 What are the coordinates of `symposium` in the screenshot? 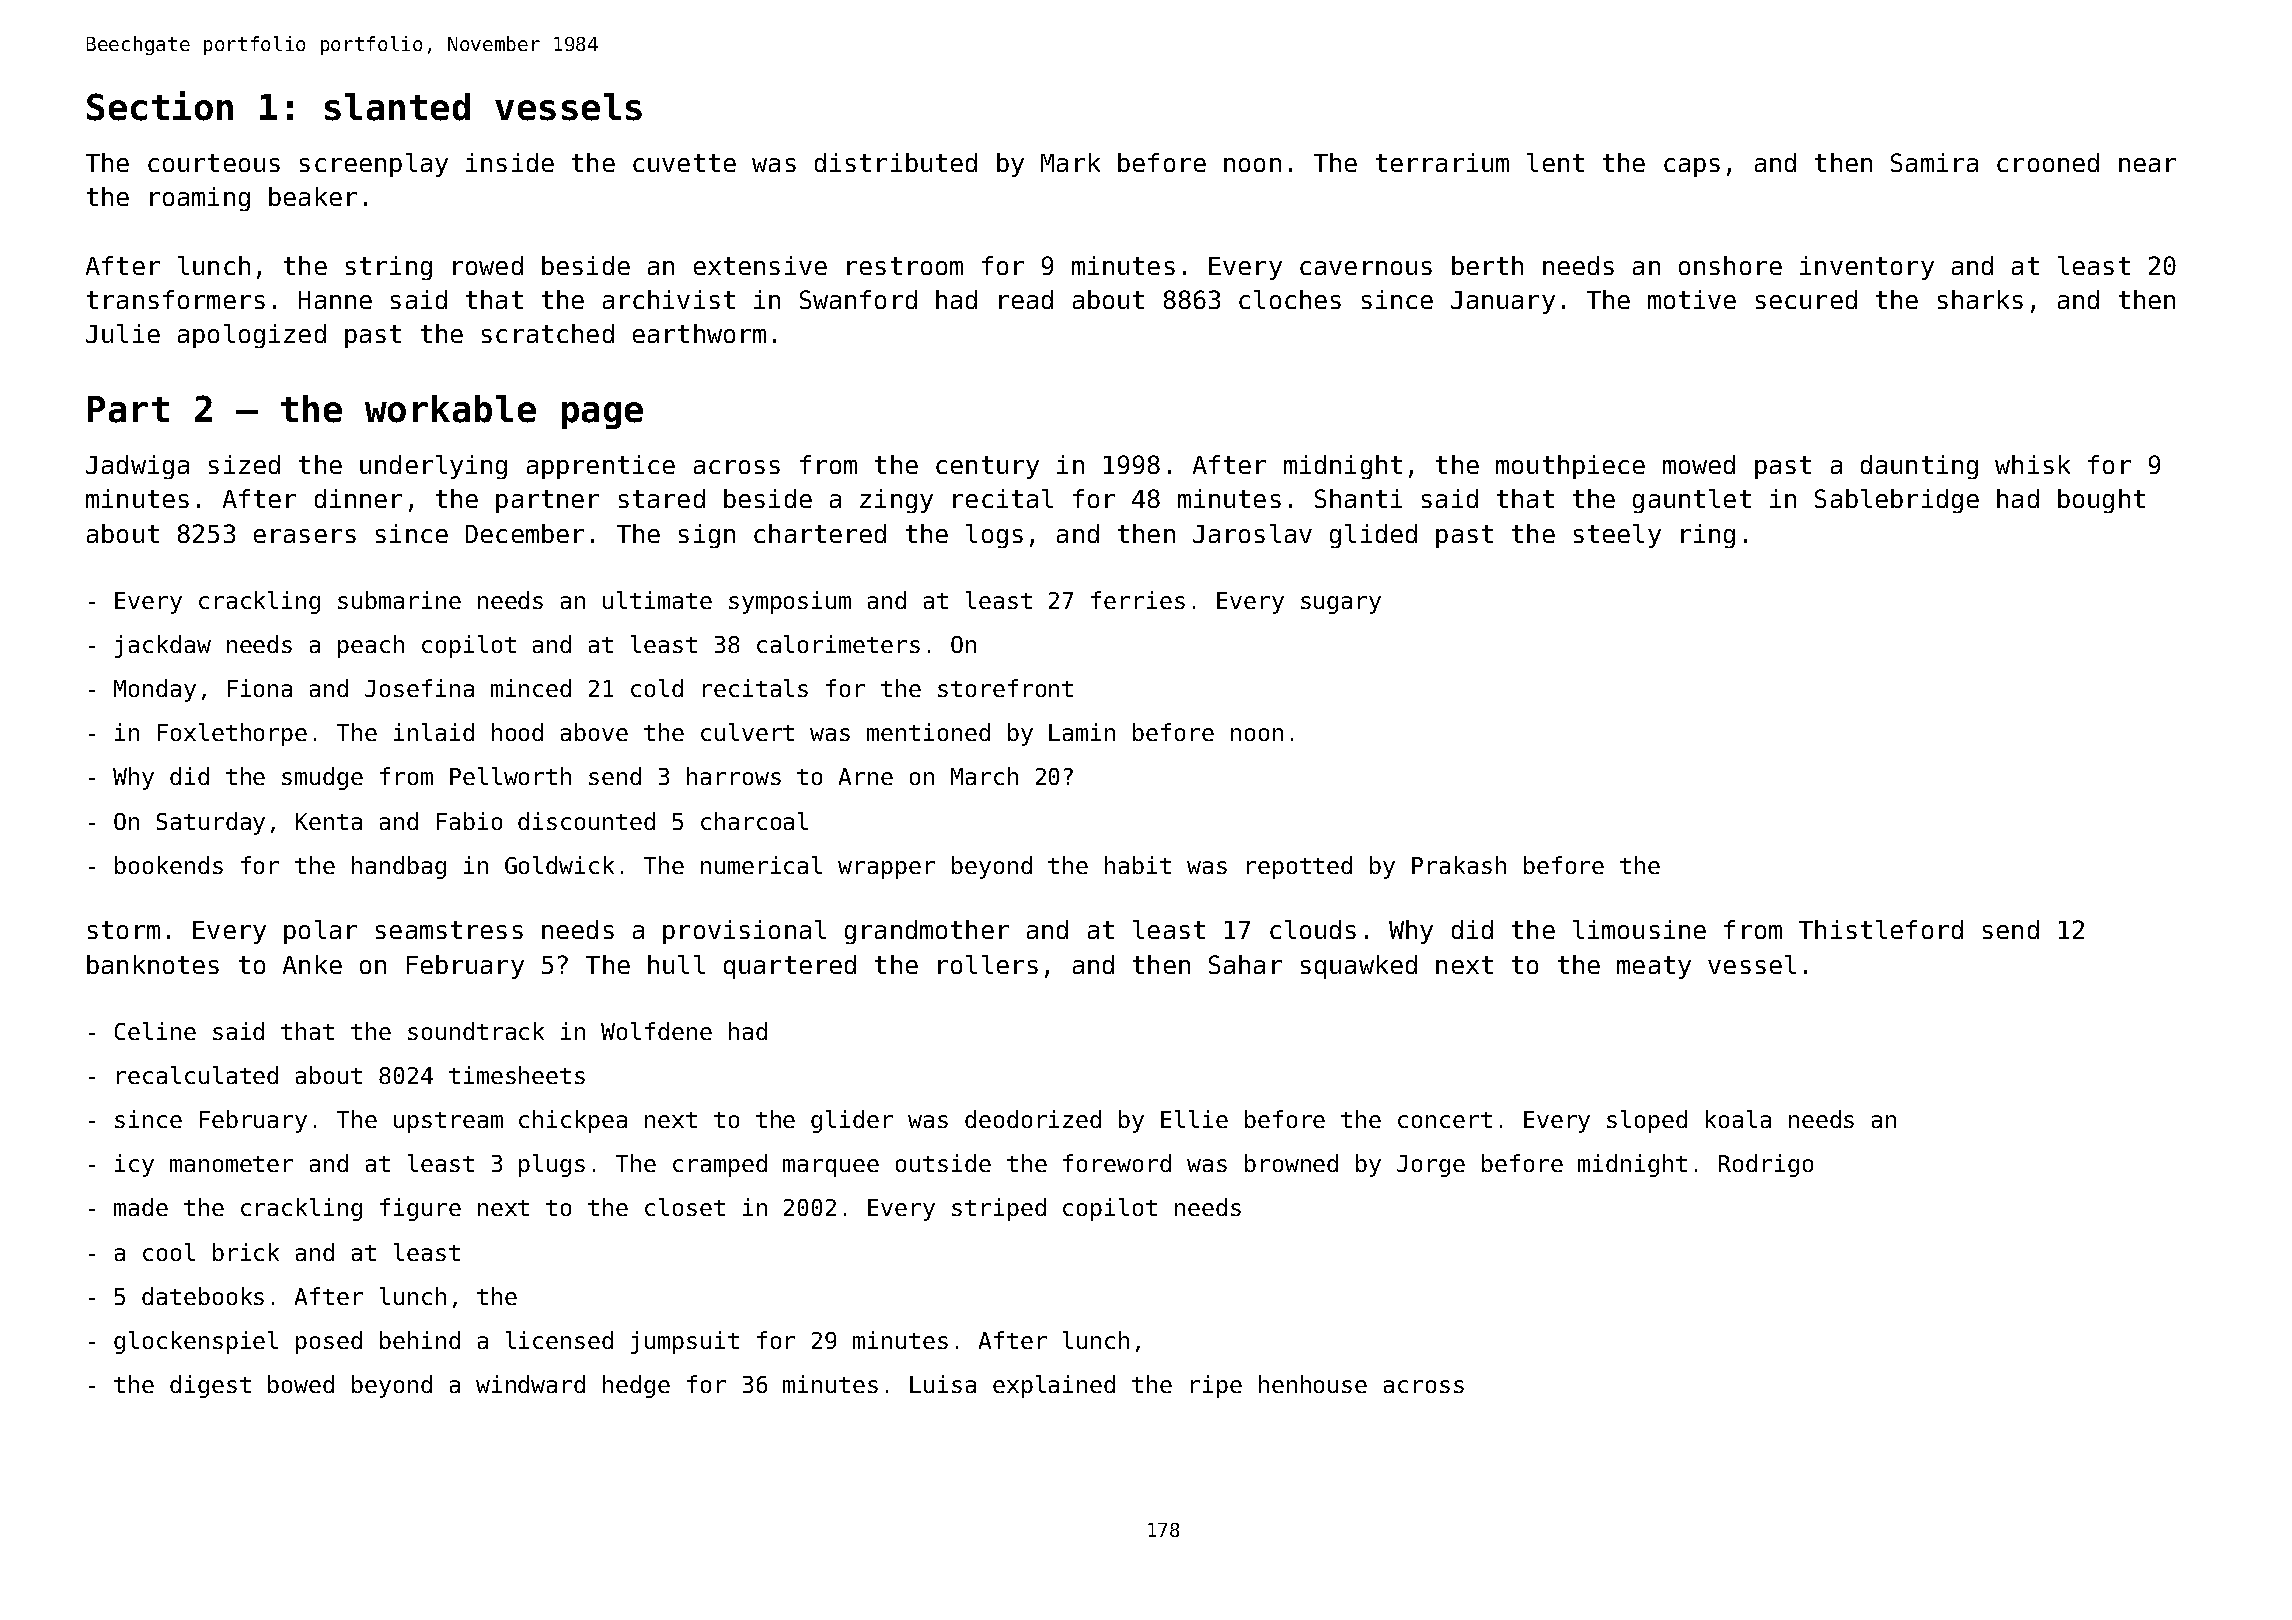 It's located at (790, 602).
